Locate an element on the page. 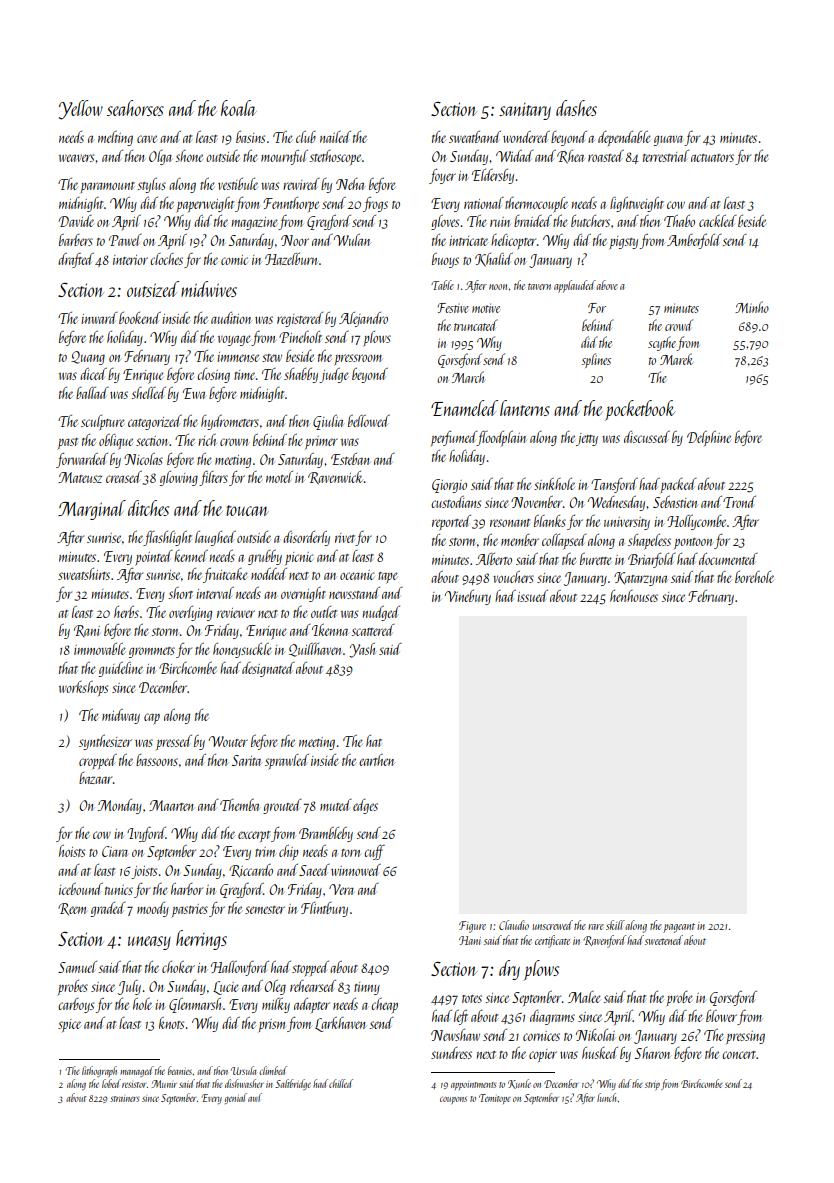 The width and height of the page is (834, 1183). sweatband is located at coordinates (475, 137).
